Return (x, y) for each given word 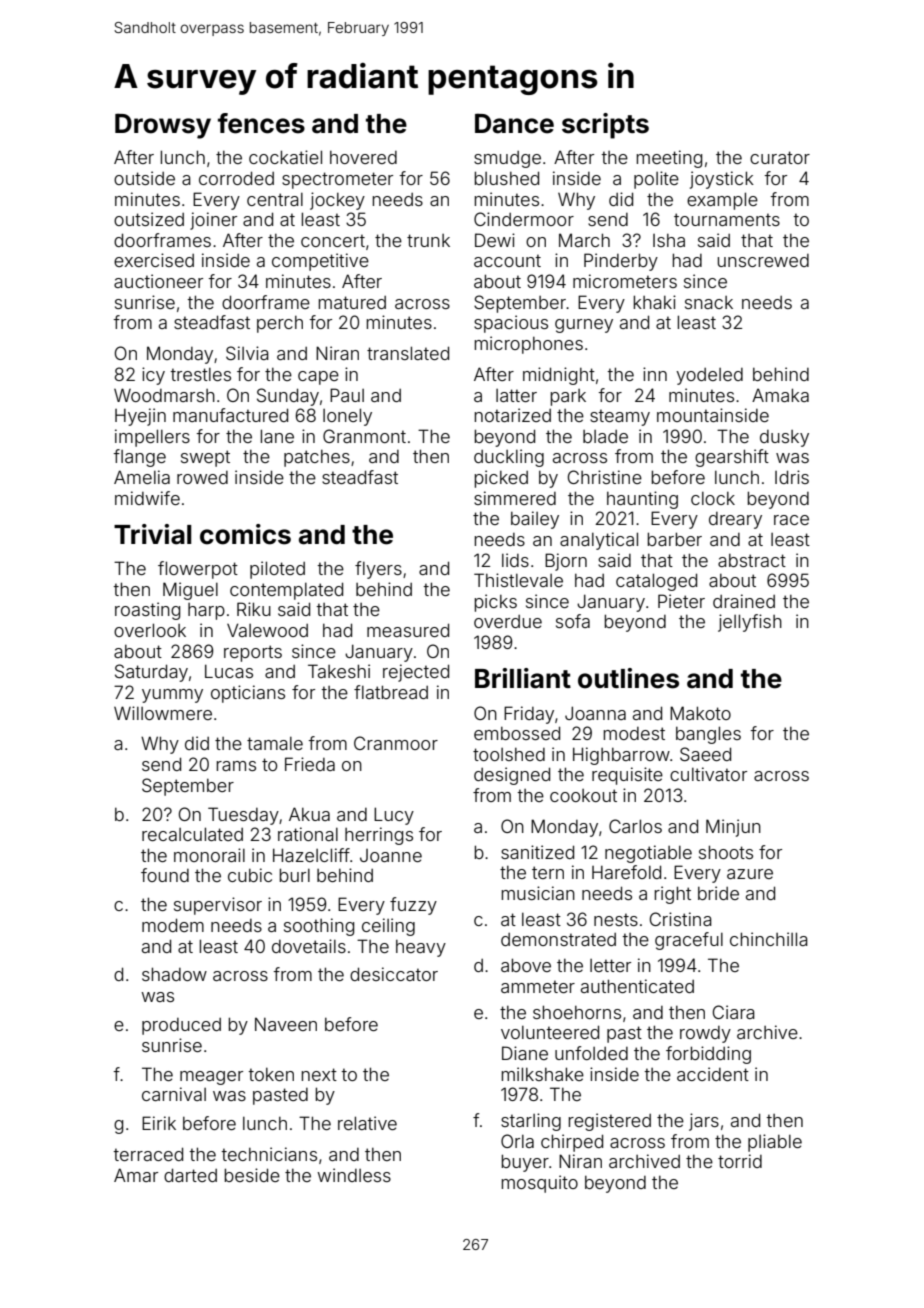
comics (245, 534)
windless (354, 1175)
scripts (605, 126)
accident (713, 1074)
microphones (528, 345)
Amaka (780, 395)
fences (261, 123)
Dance (514, 123)
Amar (136, 1175)
